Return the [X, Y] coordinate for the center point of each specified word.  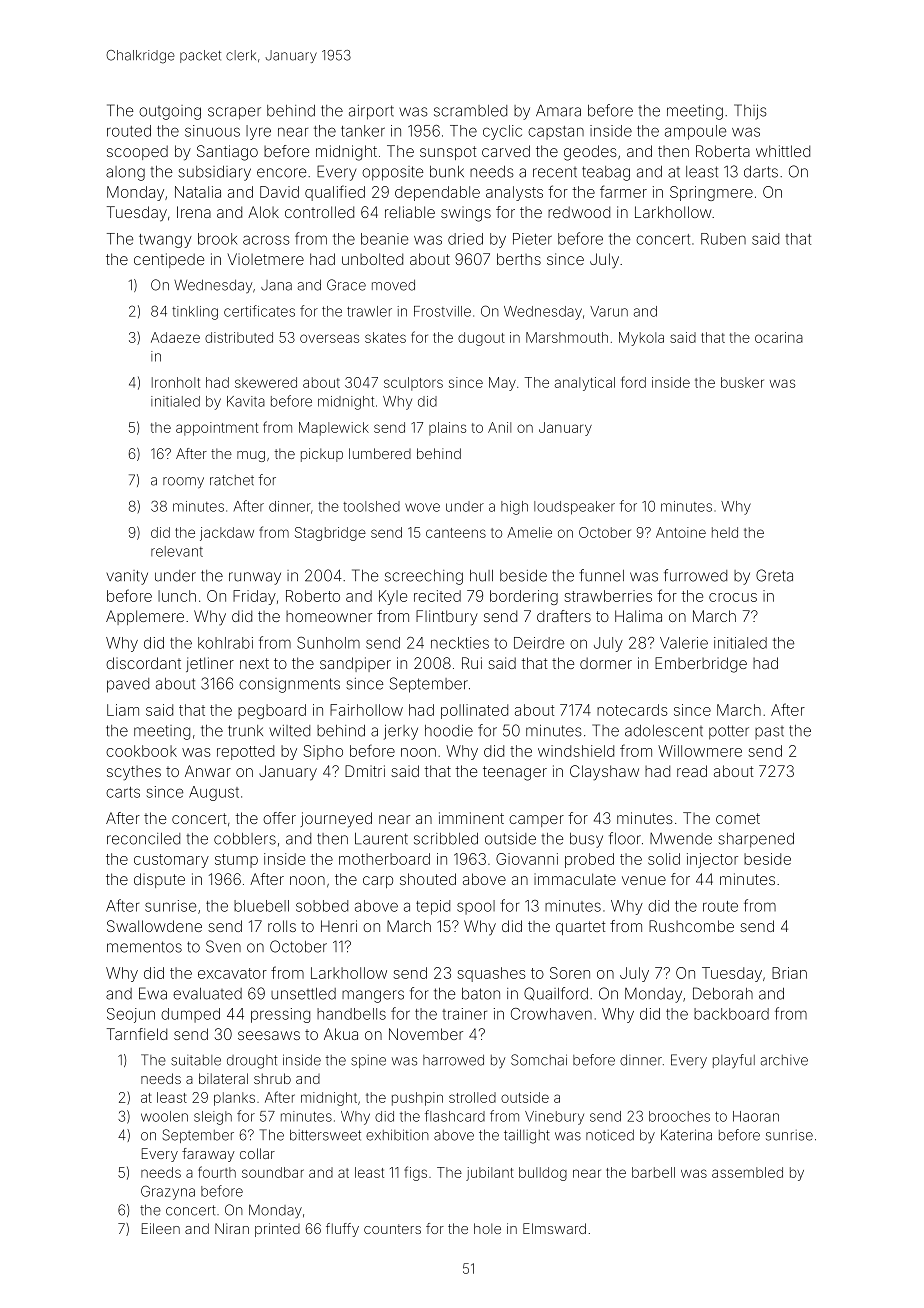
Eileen [161, 1228]
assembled [747, 1172]
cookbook [141, 751]
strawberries [608, 596]
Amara [558, 110]
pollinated [474, 711]
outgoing [170, 112]
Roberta [723, 151]
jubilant [490, 1174]
